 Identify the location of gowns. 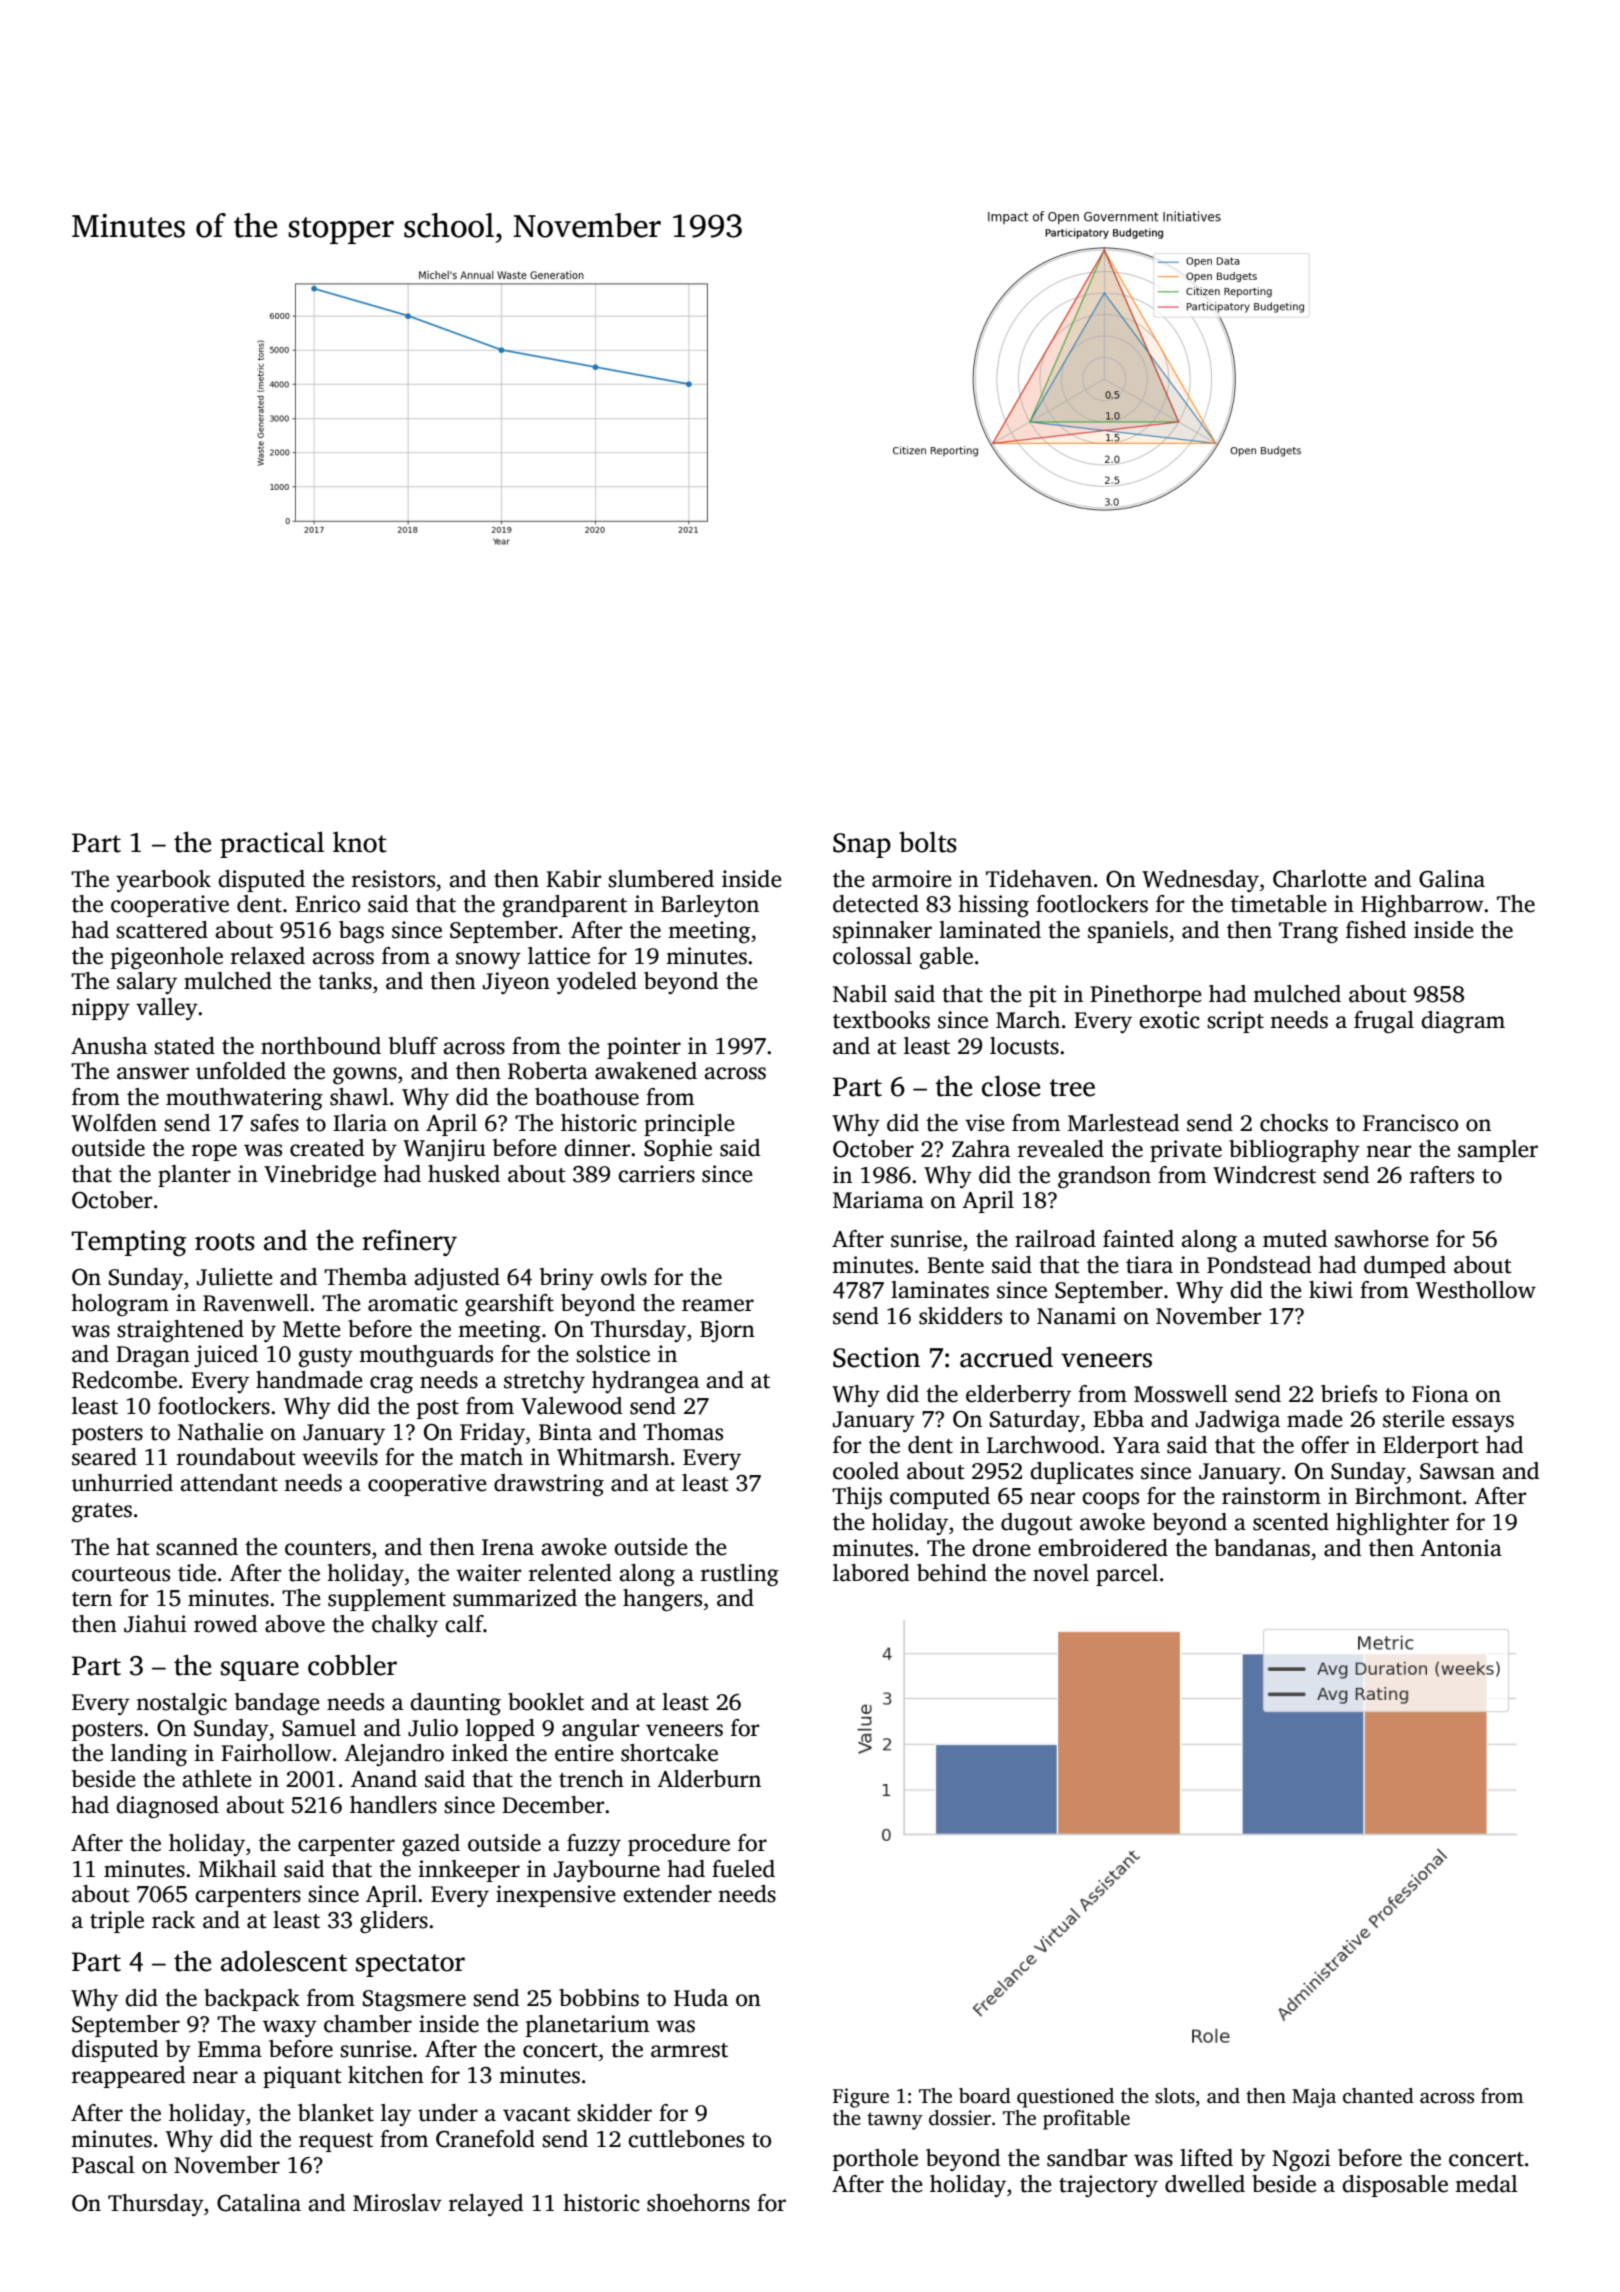
(365, 1076).
